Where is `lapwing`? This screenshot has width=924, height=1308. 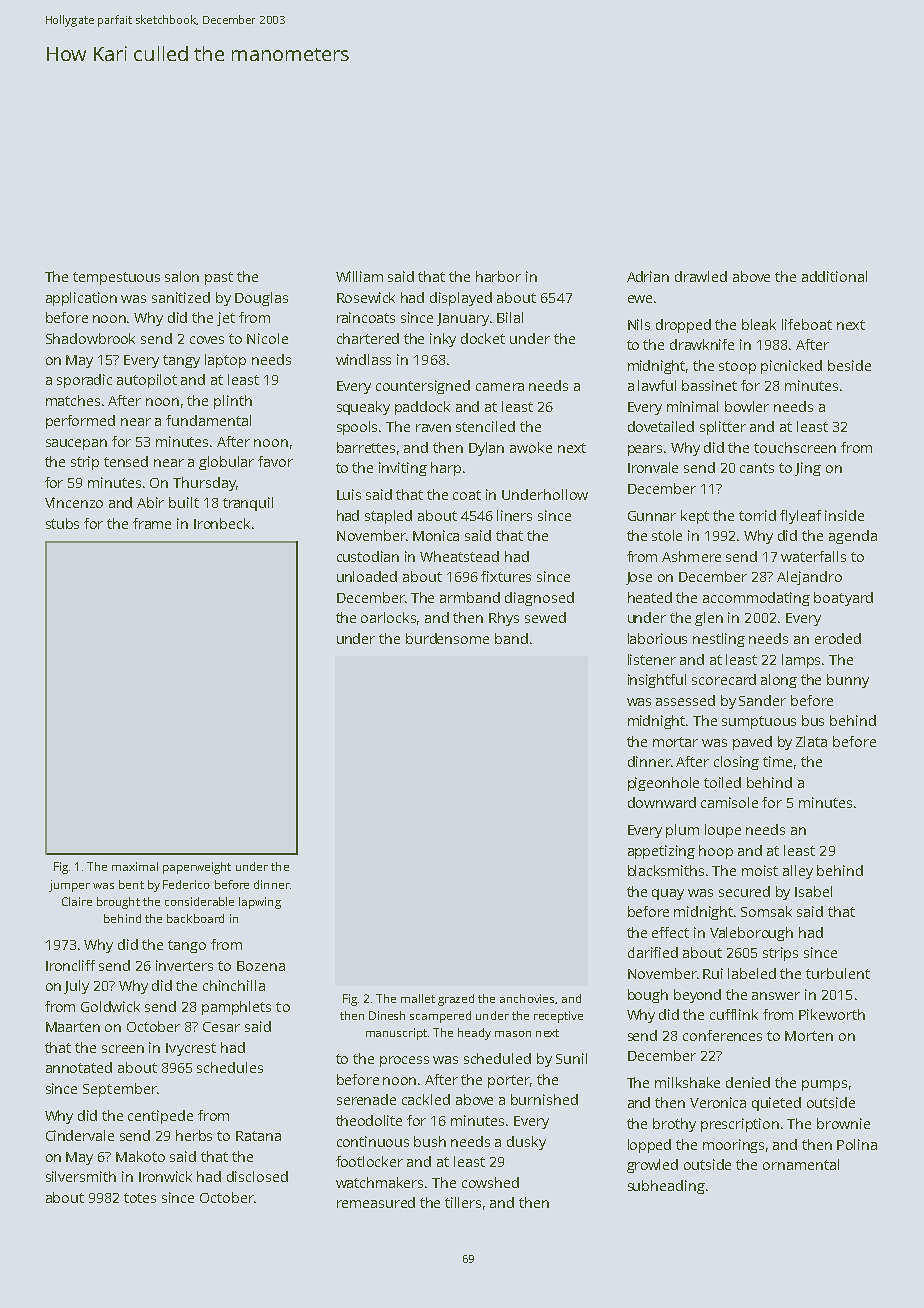 lapwing is located at coordinates (260, 903).
